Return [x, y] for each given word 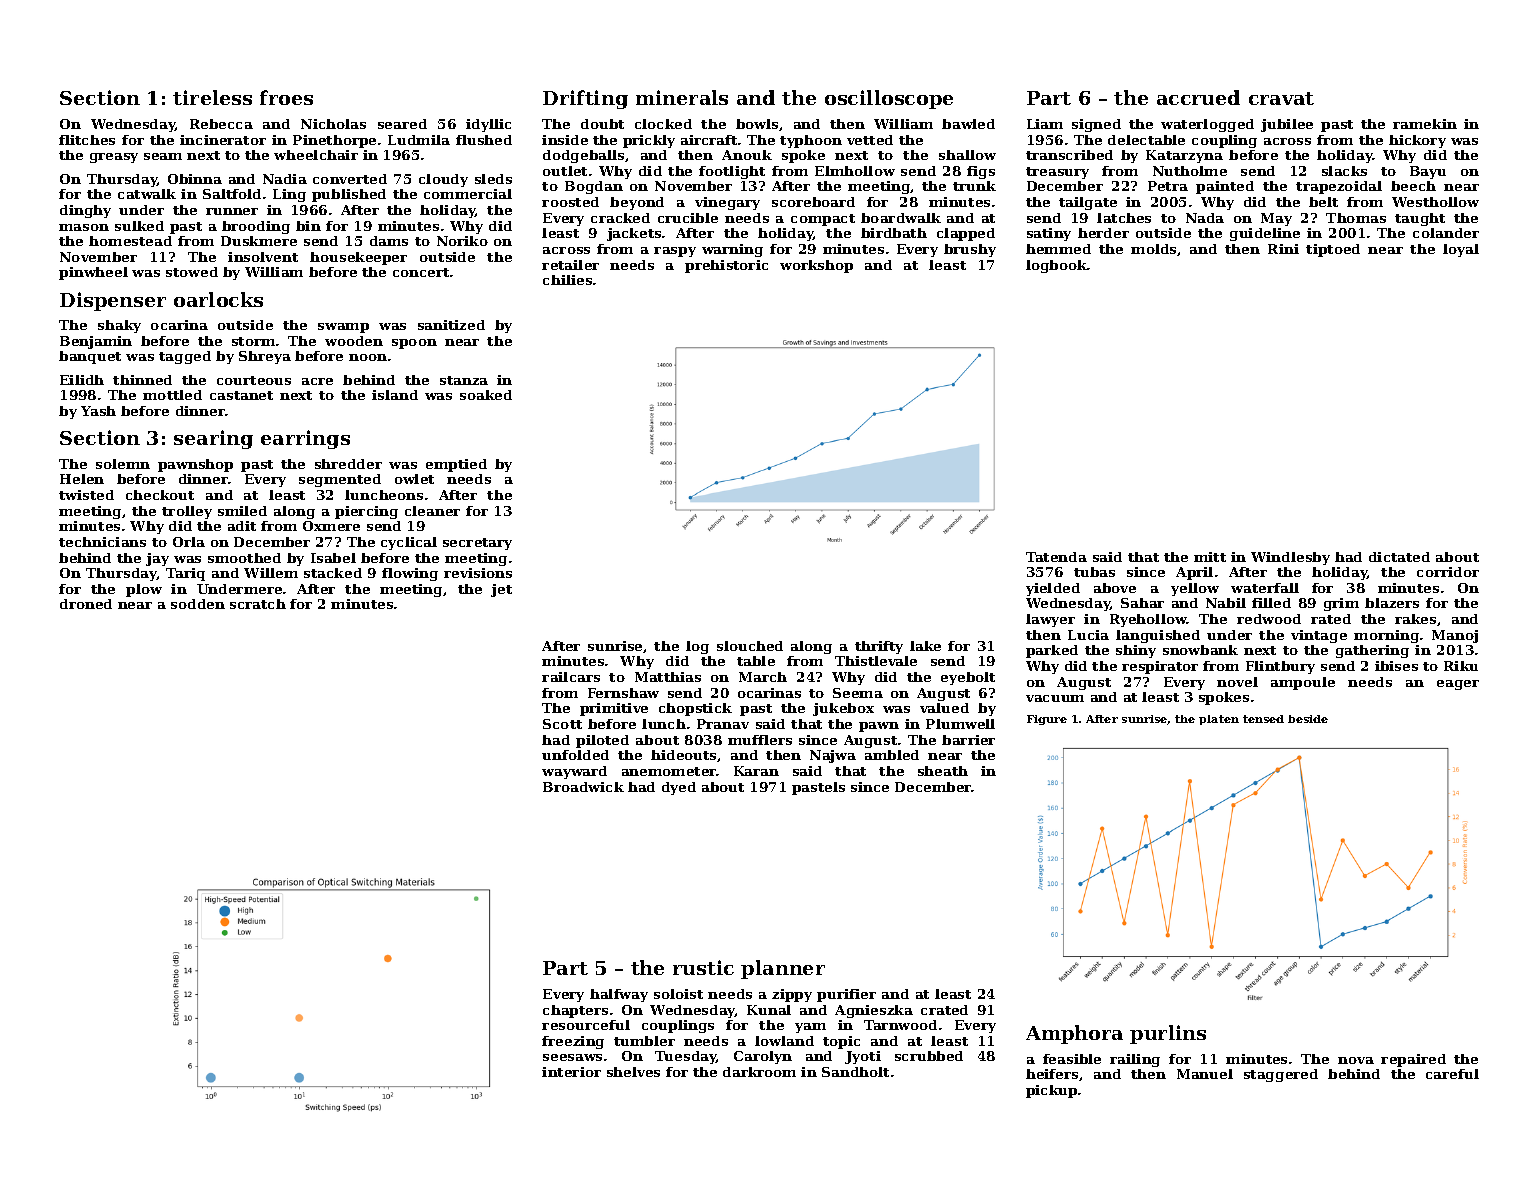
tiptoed [1333, 250]
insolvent [263, 257]
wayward [574, 772]
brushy [970, 250]
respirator [1160, 667]
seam [163, 156]
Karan [756, 771]
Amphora [1074, 1034]
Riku [1461, 666]
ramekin [1425, 124]
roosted [570, 202]
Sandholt [855, 1072]
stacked [333, 573]
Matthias [668, 677]
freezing [573, 1042]
